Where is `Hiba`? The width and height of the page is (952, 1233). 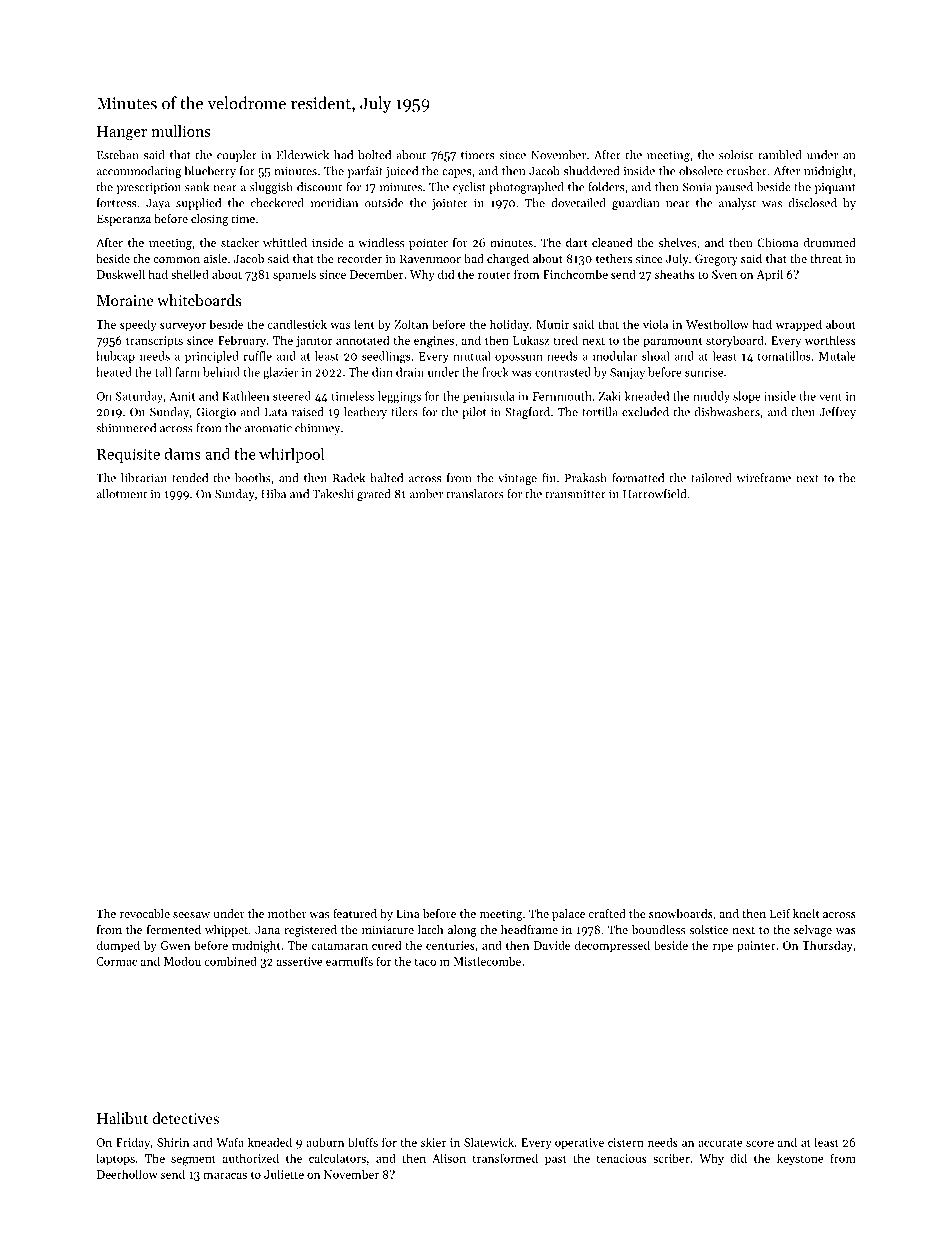 Hiba is located at coordinates (273, 494).
